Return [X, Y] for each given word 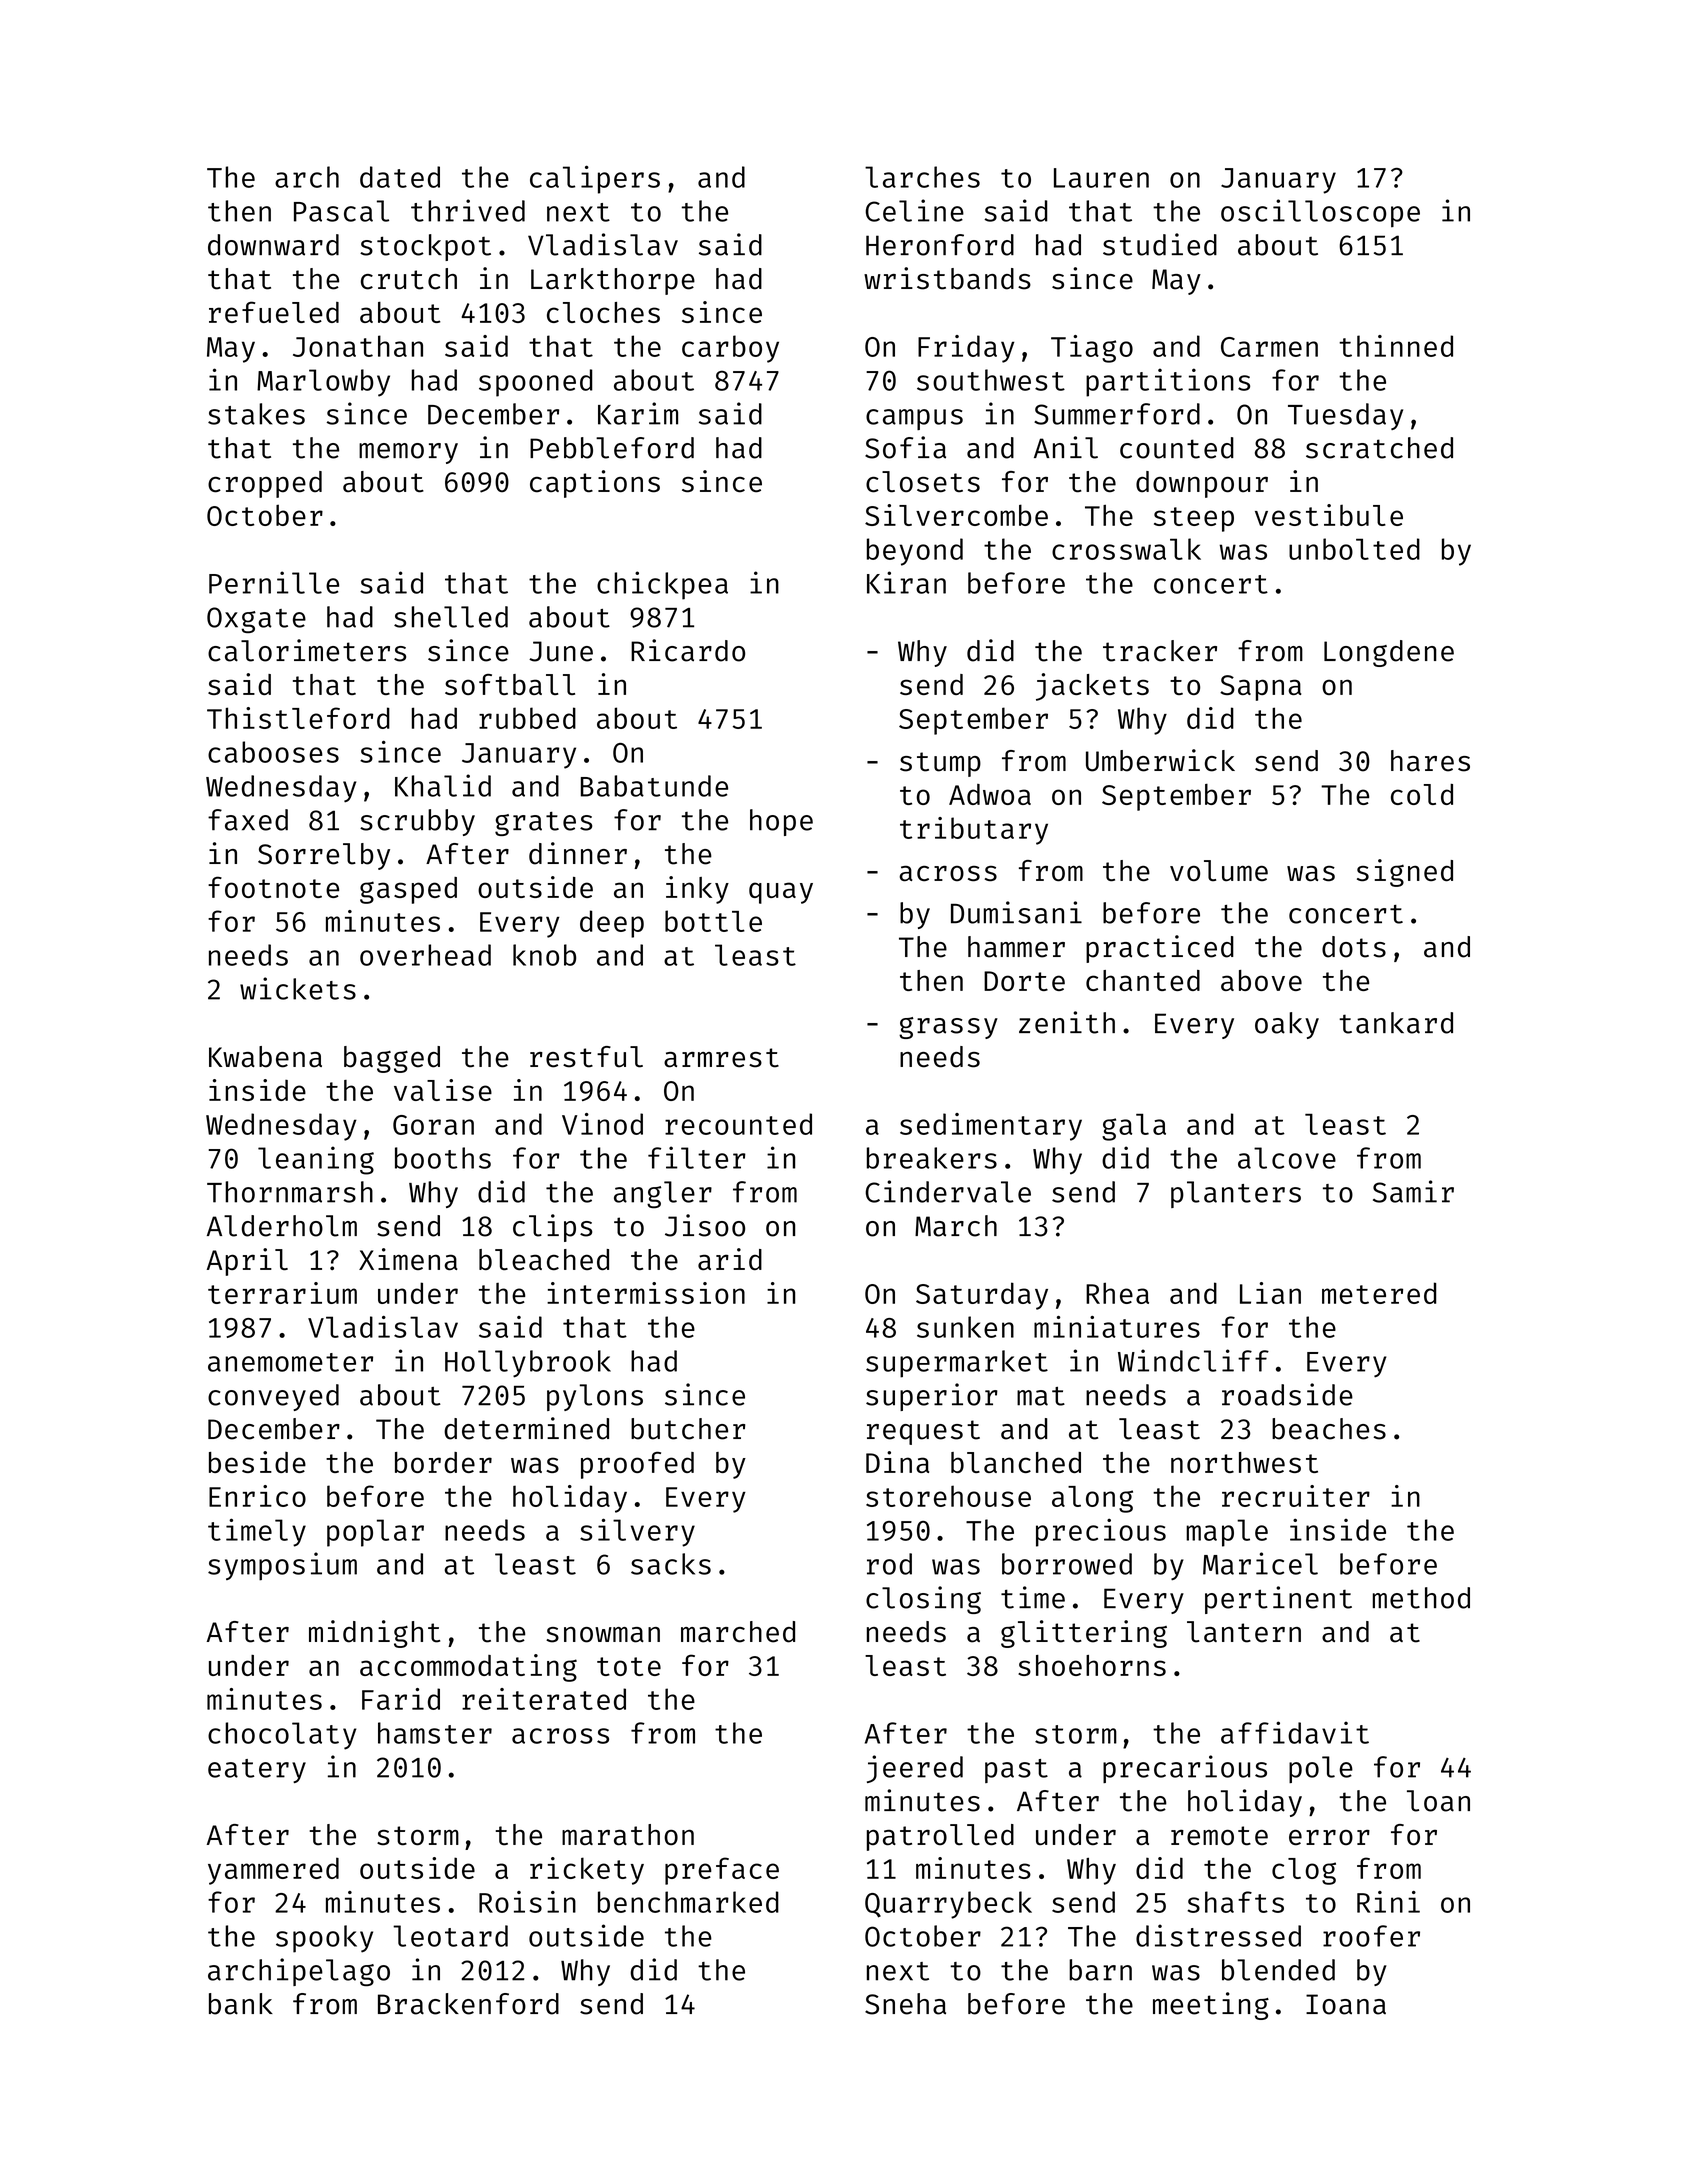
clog [1304, 1871]
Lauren [1101, 178]
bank [241, 2004]
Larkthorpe [613, 281]
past [1016, 1771]
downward [273, 245]
